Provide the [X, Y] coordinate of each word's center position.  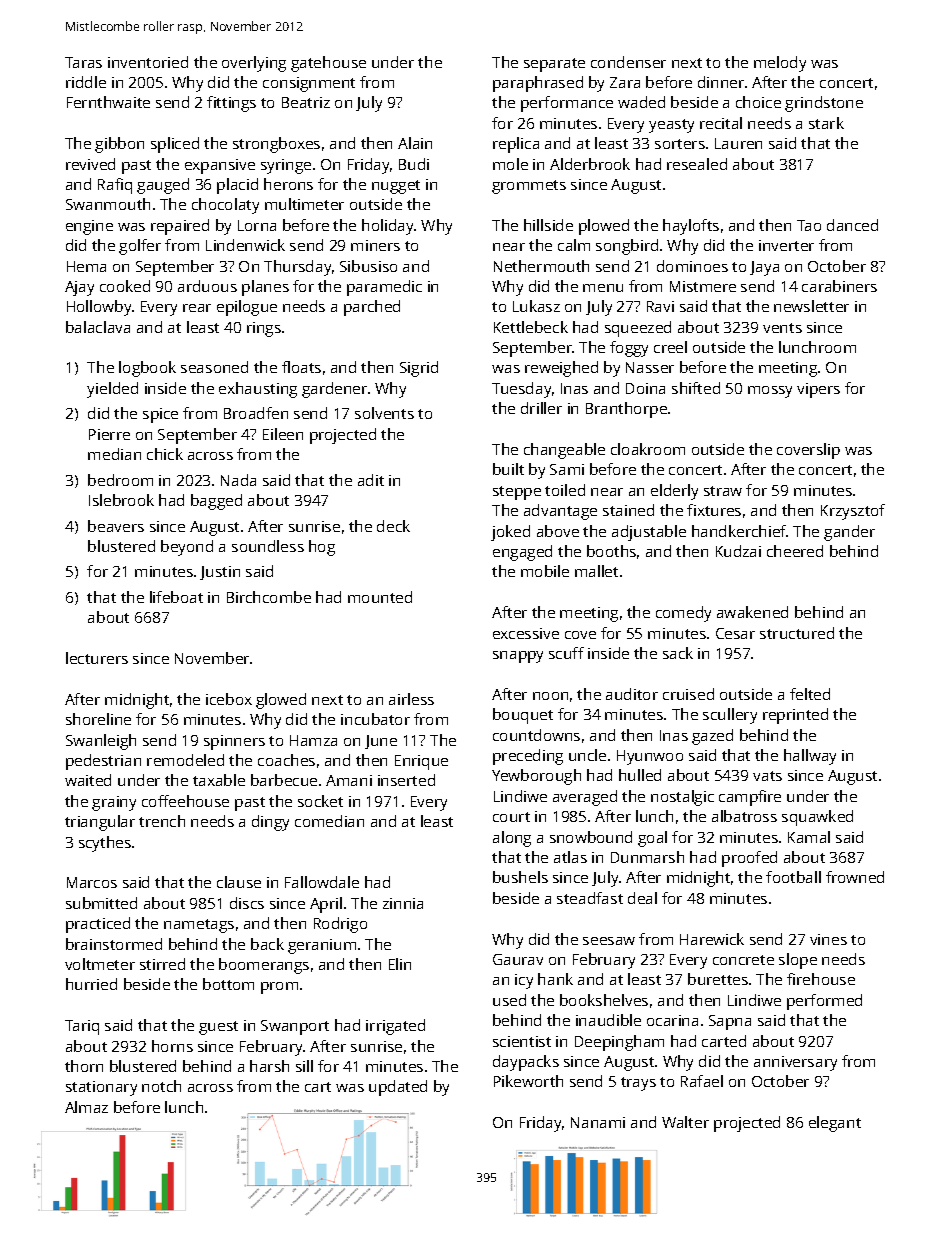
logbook [147, 369]
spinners [234, 742]
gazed [712, 737]
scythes [105, 844]
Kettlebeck [531, 327]
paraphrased [538, 84]
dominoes [692, 266]
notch [161, 1086]
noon [550, 696]
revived [90, 164]
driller [541, 408]
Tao [809, 225]
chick [165, 454]
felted [810, 694]
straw [723, 491]
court [511, 817]
